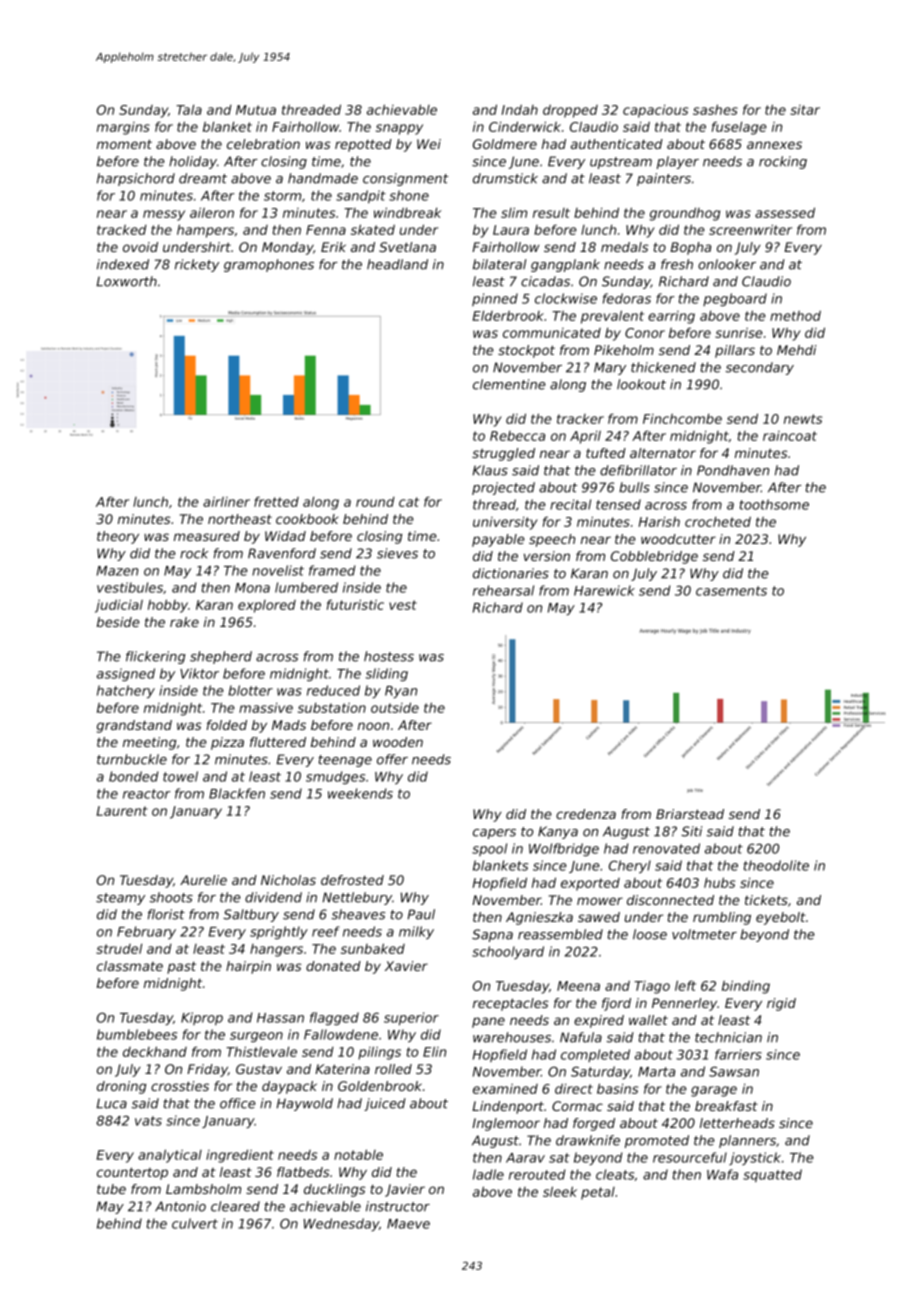 The height and width of the screenshot is (1308, 924). Describe the element at coordinates (282, 196) in the screenshot. I see `storm` at that location.
